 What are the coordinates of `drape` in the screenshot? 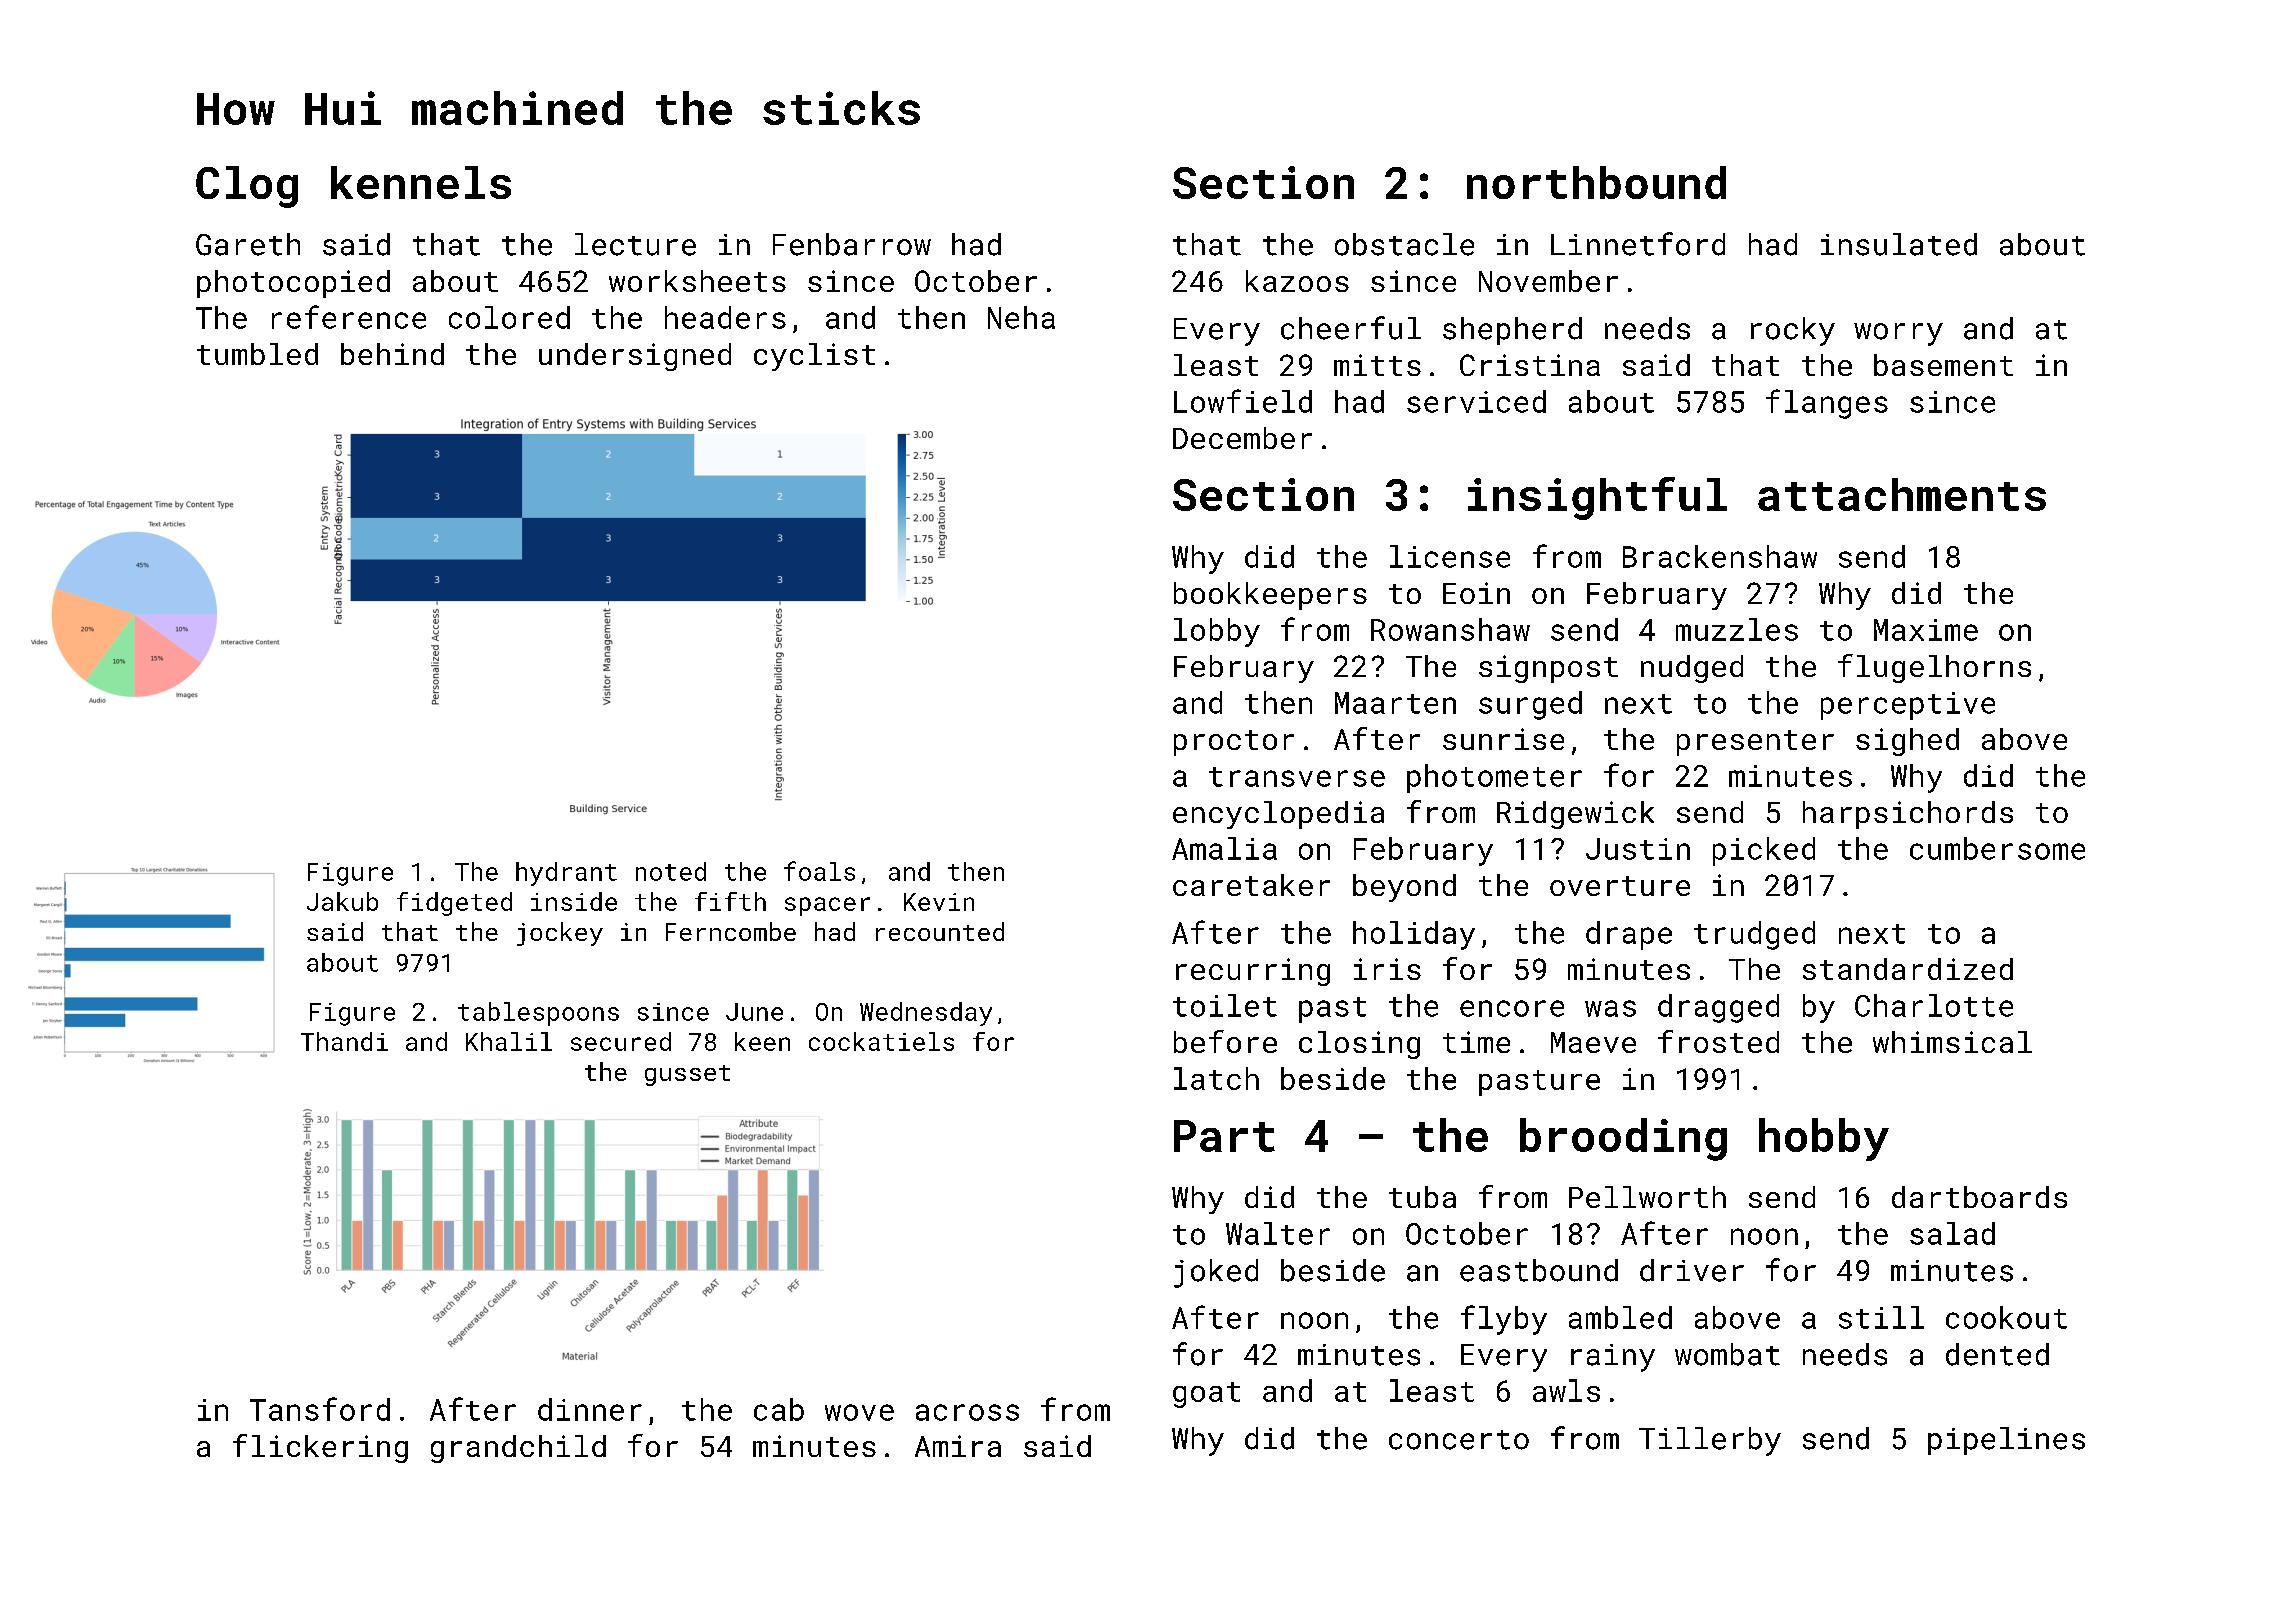 It's located at (1629, 935).
